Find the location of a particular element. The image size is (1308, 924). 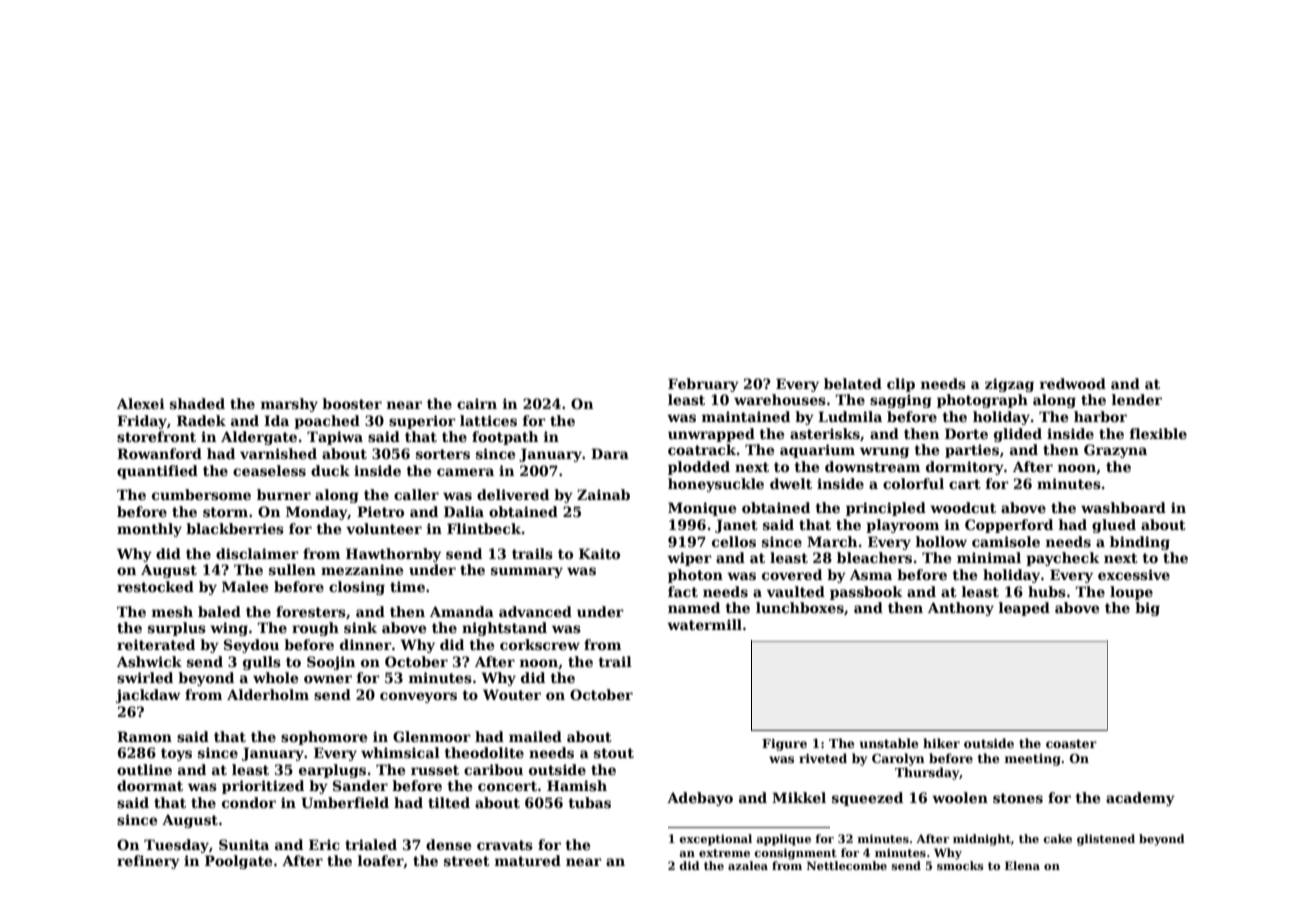

Adebayo is located at coordinates (700, 799).
